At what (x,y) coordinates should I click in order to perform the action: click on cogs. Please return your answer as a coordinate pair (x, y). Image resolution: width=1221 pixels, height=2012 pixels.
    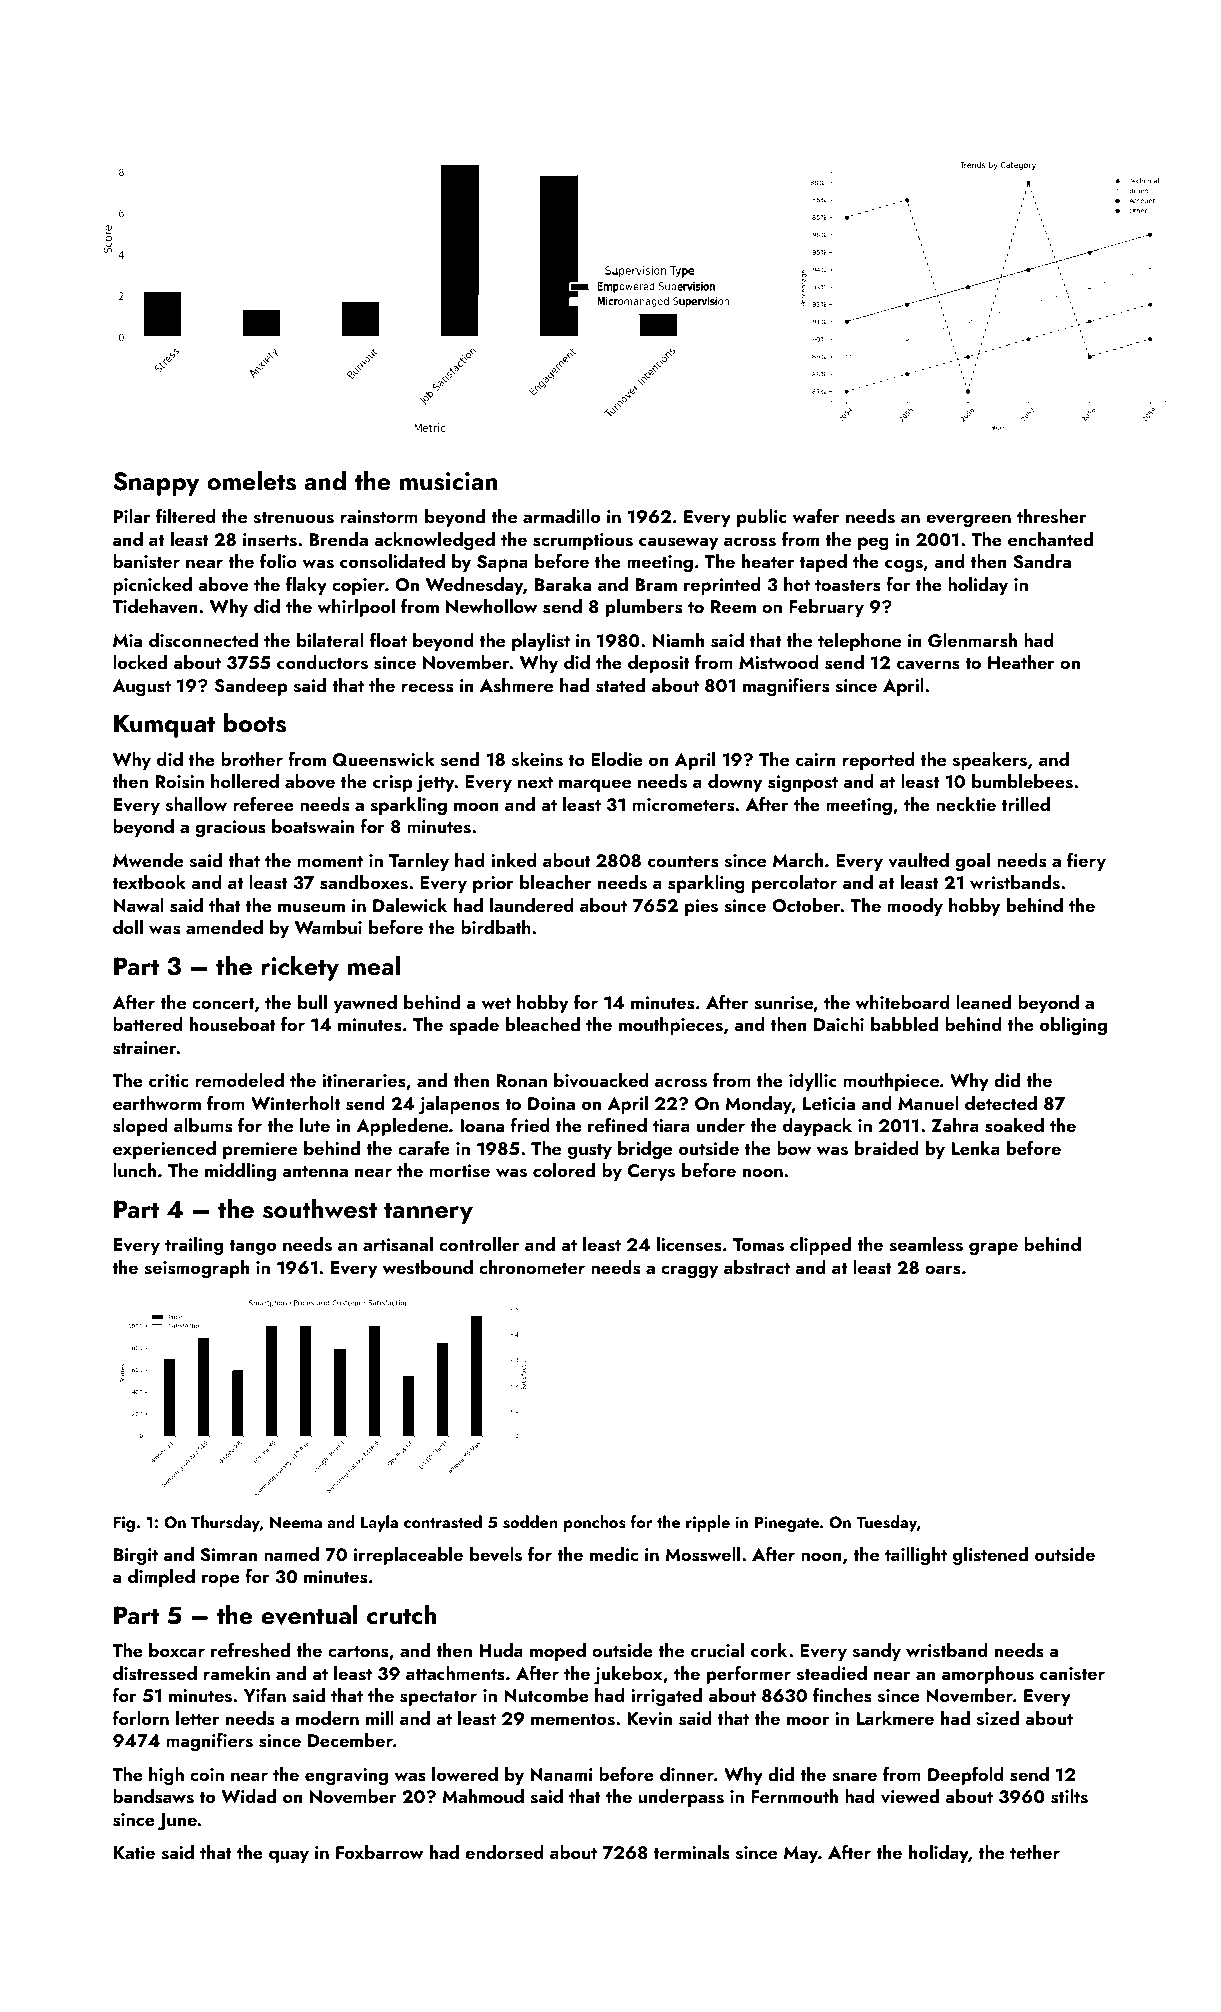
    Looking at the image, I should click on (904, 566).
